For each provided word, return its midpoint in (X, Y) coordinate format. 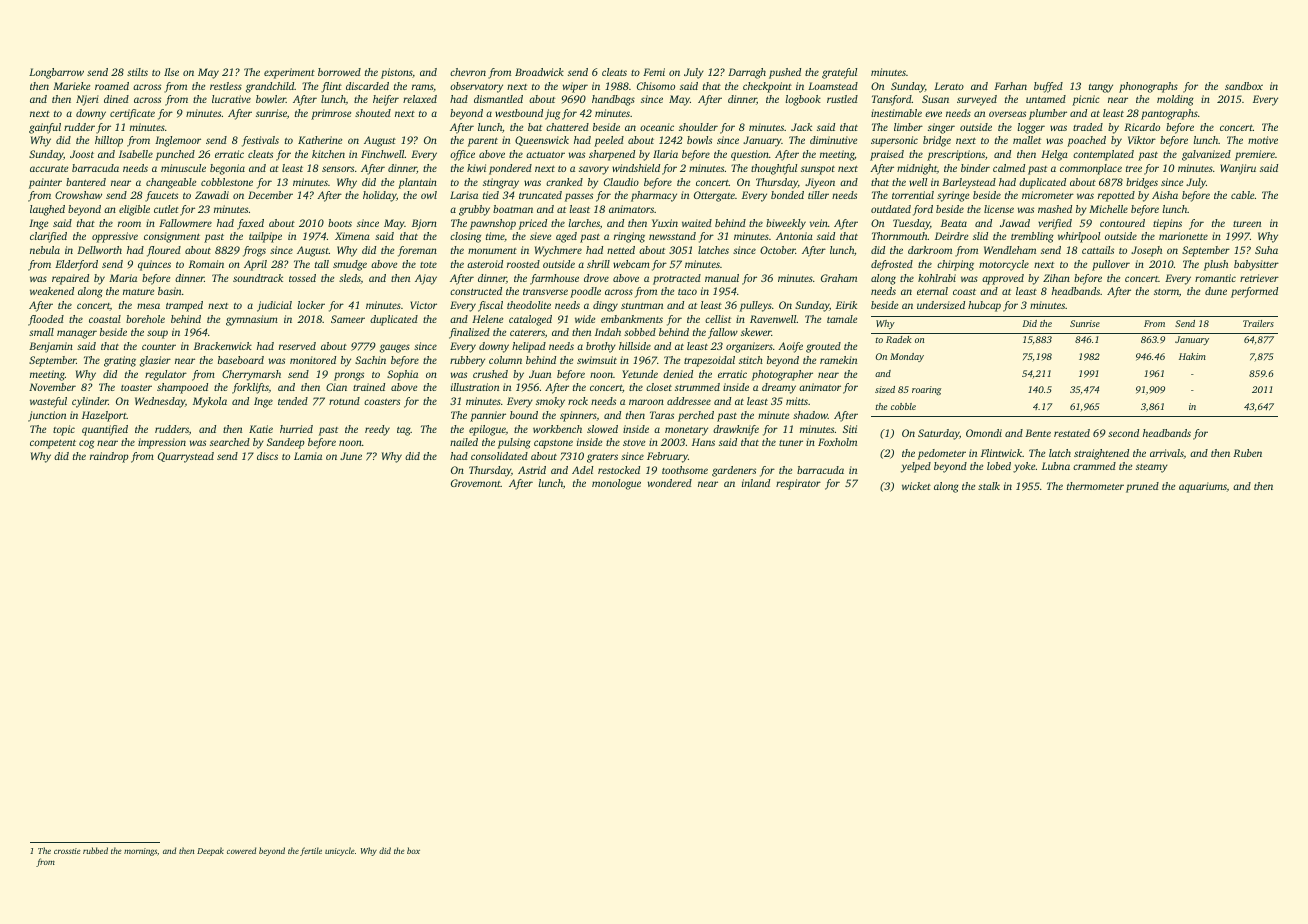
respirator (798, 484)
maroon (646, 402)
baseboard (241, 360)
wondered (670, 483)
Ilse (171, 72)
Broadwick (539, 72)
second (1123, 433)
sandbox (1244, 86)
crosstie (67, 851)
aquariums (1203, 487)
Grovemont (476, 483)
